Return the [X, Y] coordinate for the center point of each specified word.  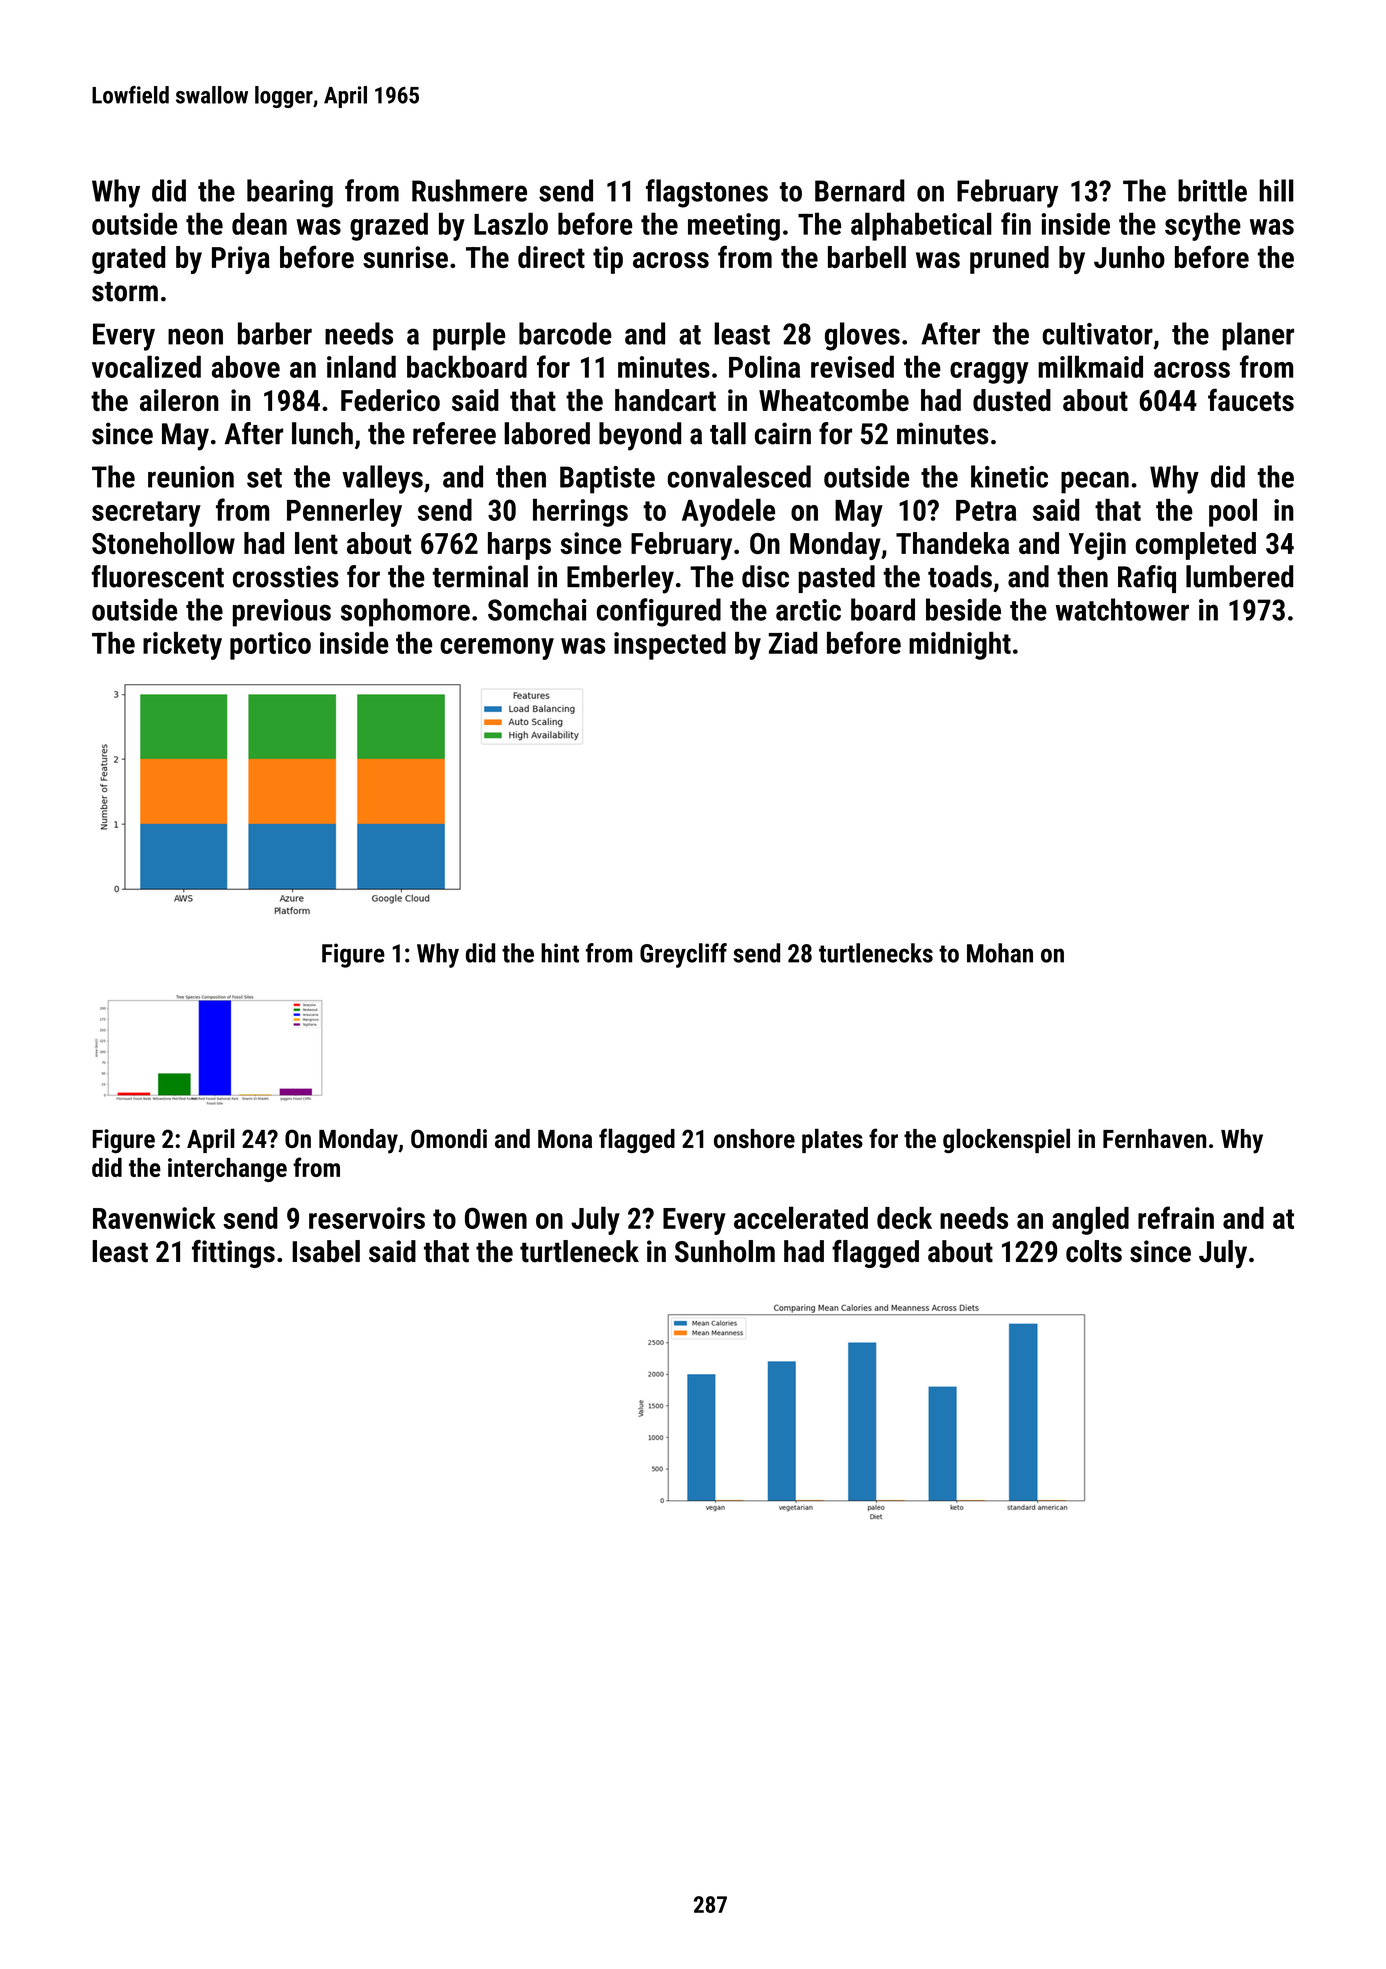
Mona [565, 1139]
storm [125, 292]
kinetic [1009, 476]
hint [560, 953]
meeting [734, 227]
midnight [960, 646]
